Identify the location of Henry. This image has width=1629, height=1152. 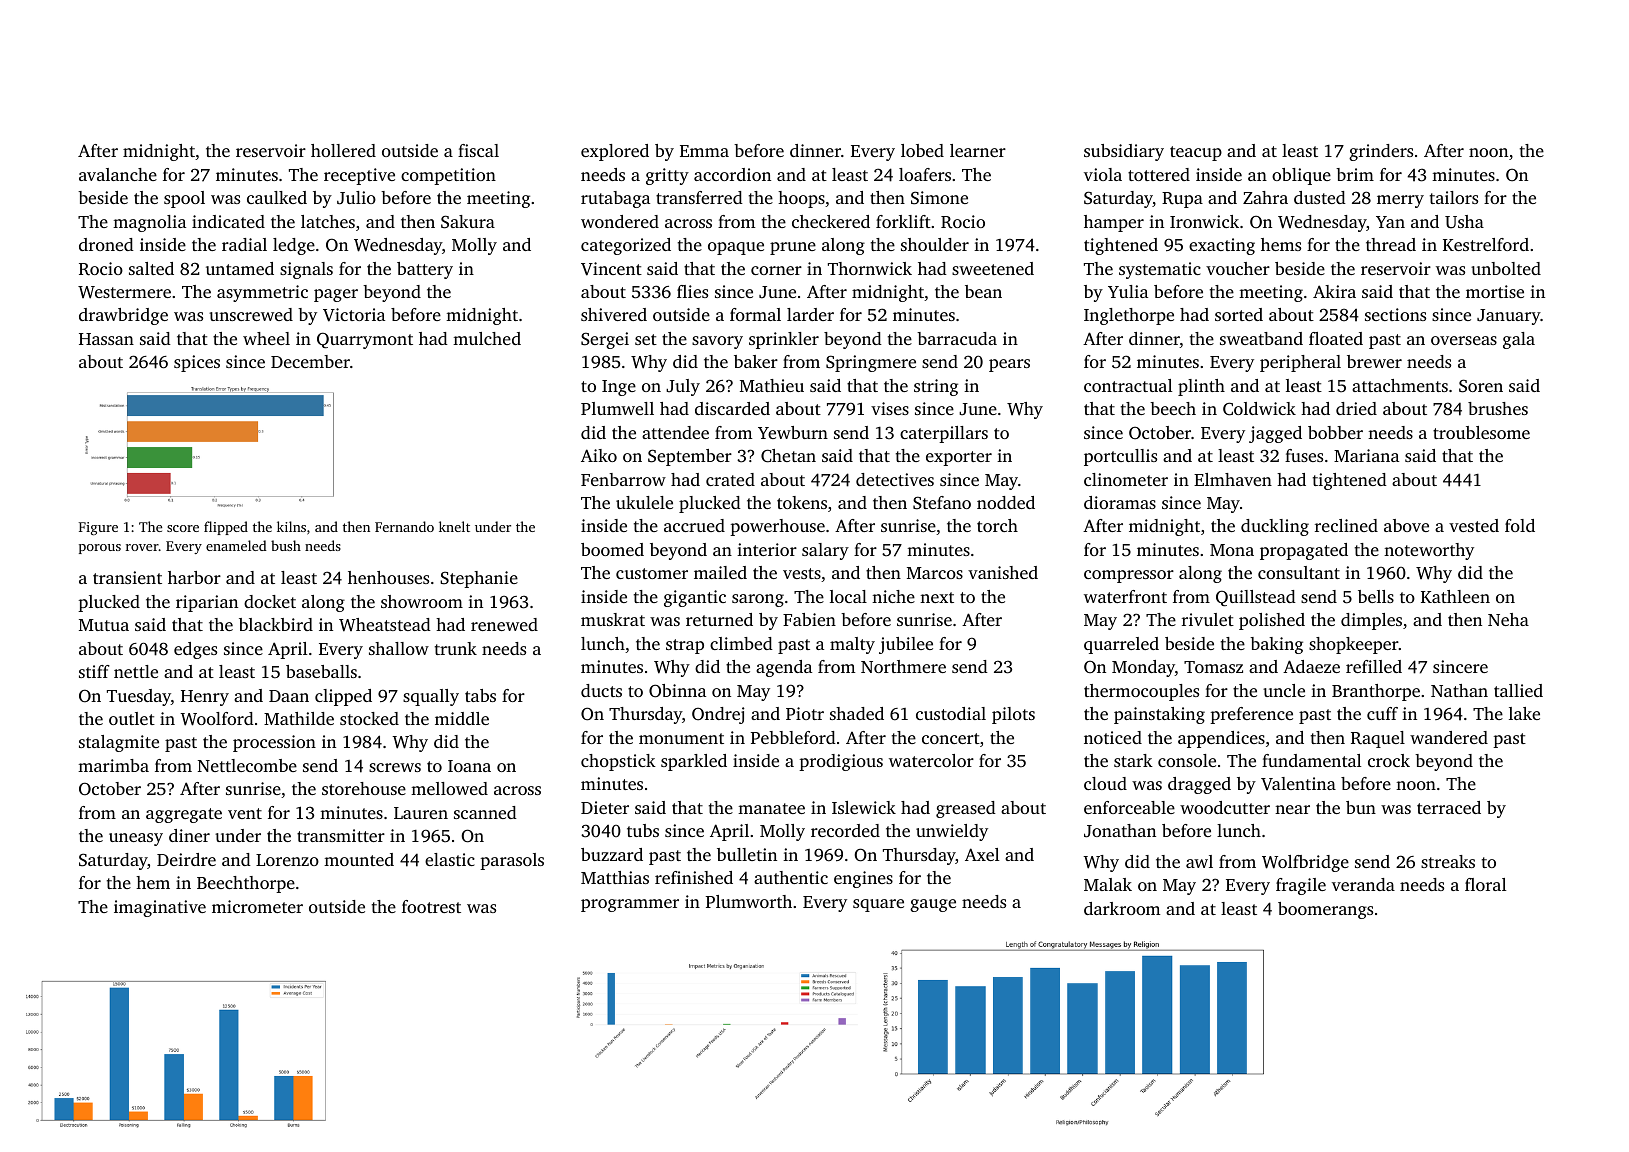
(205, 698).
